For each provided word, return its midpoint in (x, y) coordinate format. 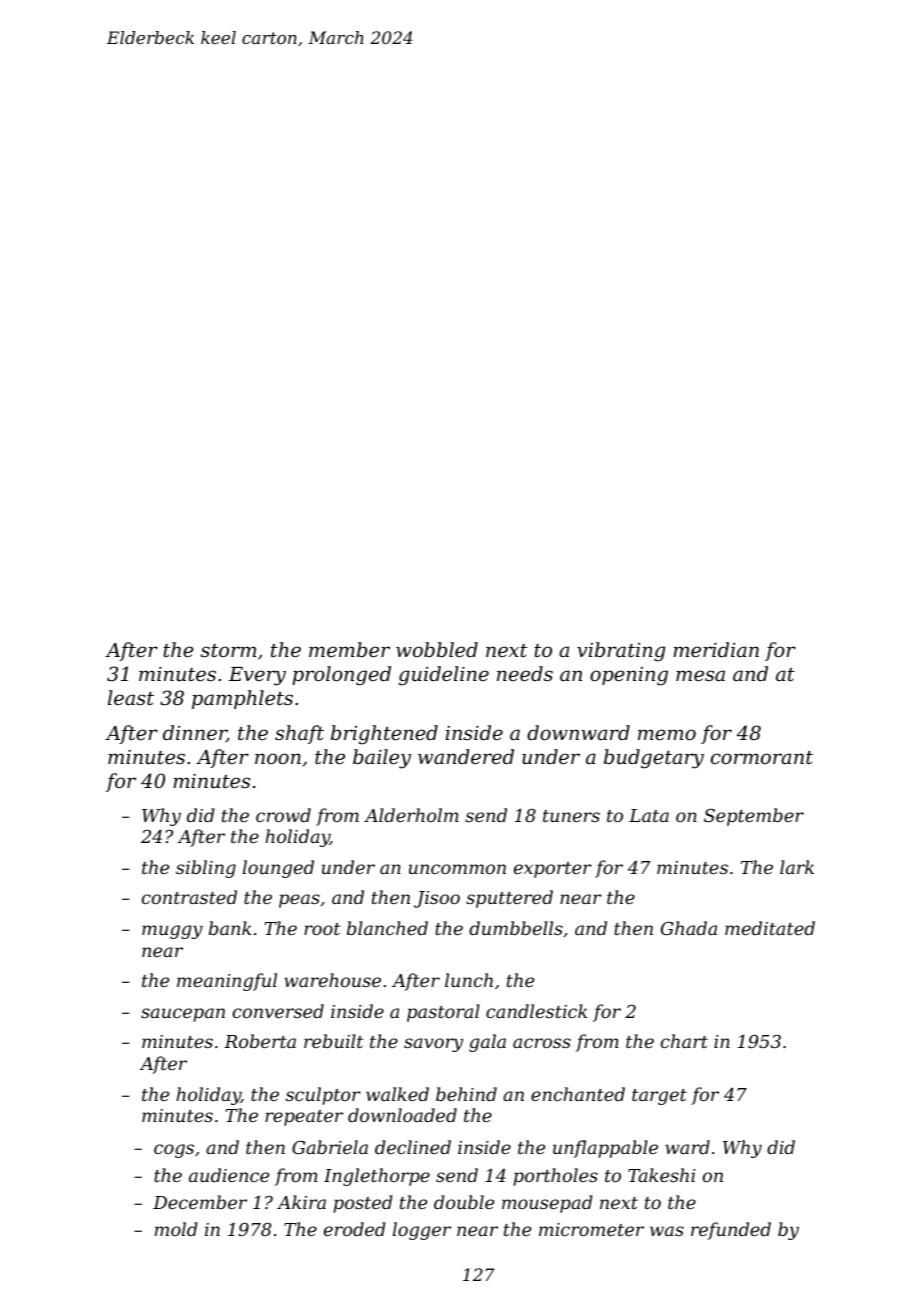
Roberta (260, 1041)
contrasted (189, 897)
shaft (299, 734)
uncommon (457, 869)
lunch (469, 980)
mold (176, 1229)
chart (684, 1041)
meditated (770, 928)
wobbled (437, 649)
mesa (700, 675)
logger (422, 1231)
